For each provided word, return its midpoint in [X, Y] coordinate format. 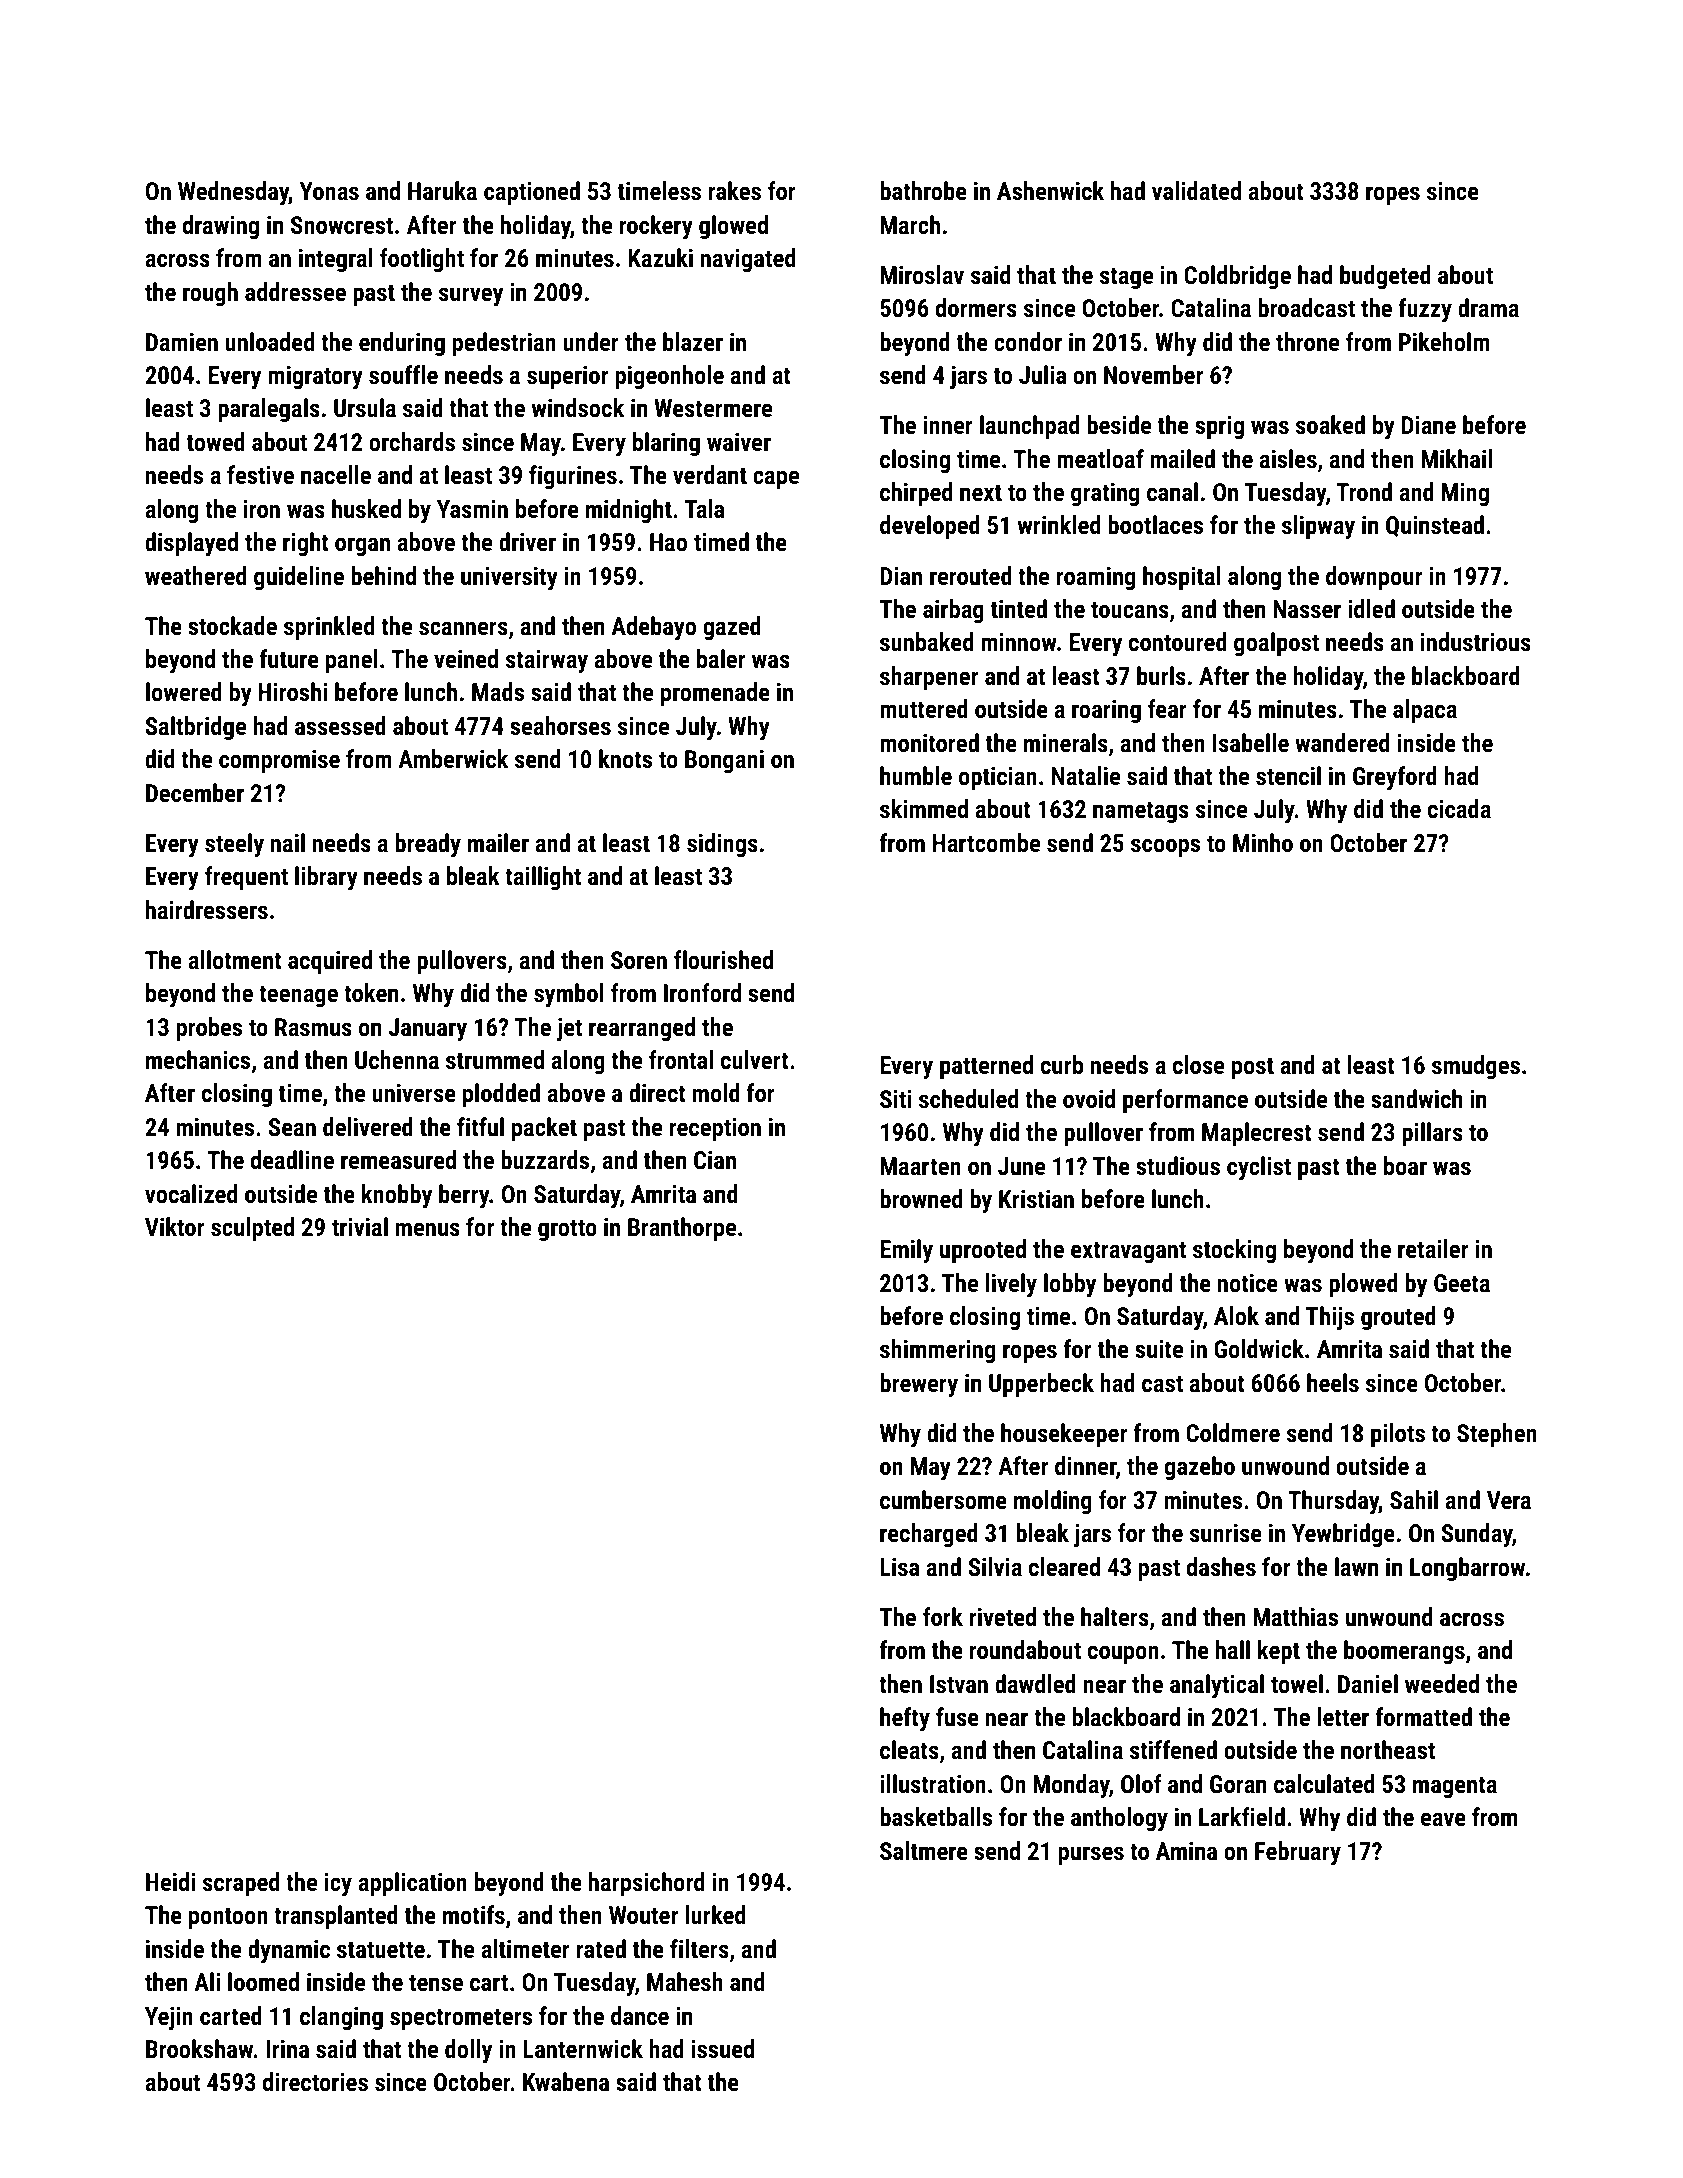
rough [210, 294]
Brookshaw [200, 2048]
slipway [1318, 527]
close [1198, 1064]
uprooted [983, 1251]
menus [428, 1229]
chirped [916, 494]
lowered [184, 691]
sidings [722, 845]
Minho [1263, 842]
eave [1443, 1819]
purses [1091, 1855]
